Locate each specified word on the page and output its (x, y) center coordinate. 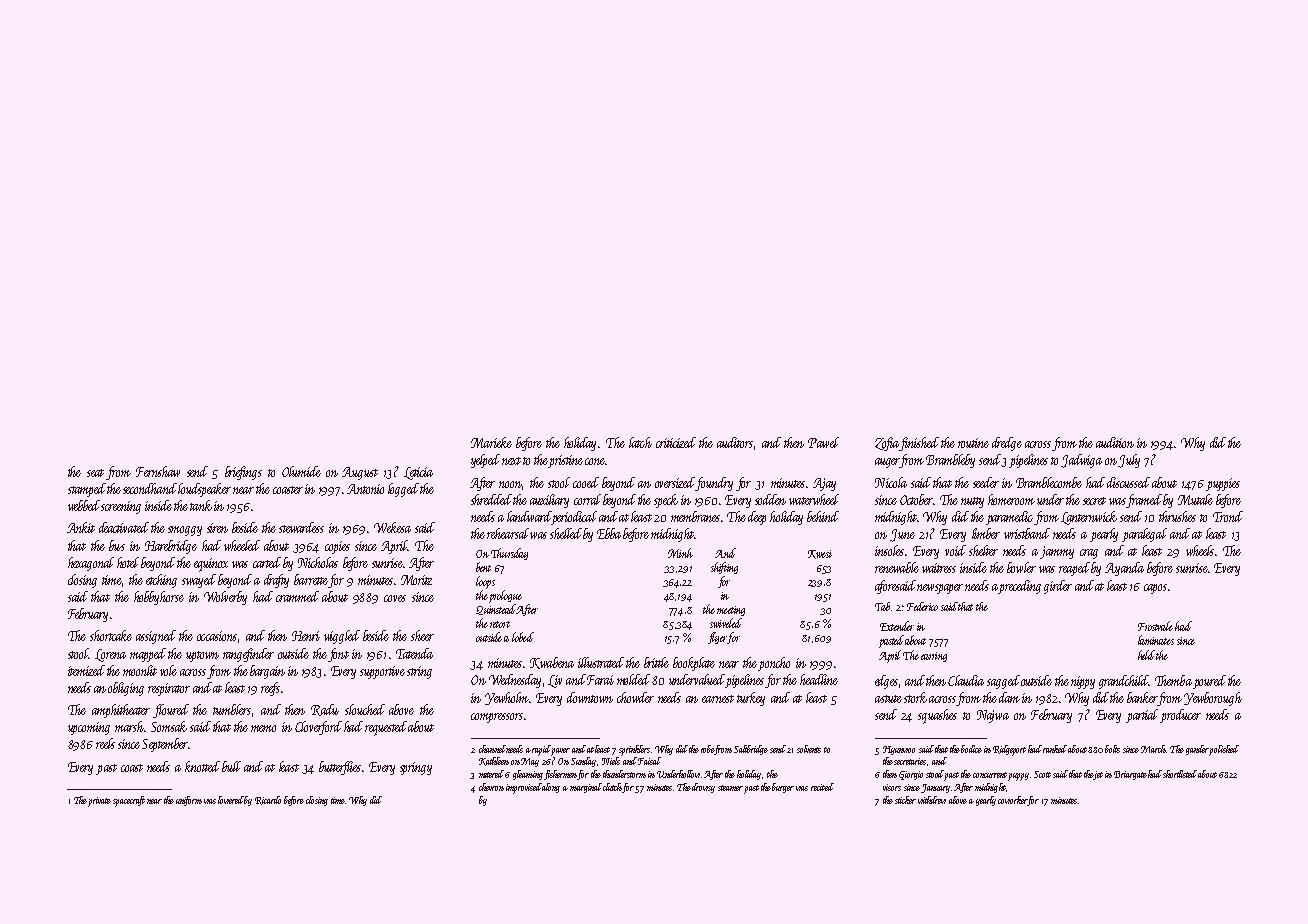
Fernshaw (158, 471)
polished (1224, 750)
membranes (695, 516)
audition (1115, 442)
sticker (905, 800)
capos (1155, 589)
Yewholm (507, 698)
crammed (297, 596)
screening (121, 507)
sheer (422, 635)
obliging (126, 689)
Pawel (823, 442)
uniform (189, 801)
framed (1144, 501)
